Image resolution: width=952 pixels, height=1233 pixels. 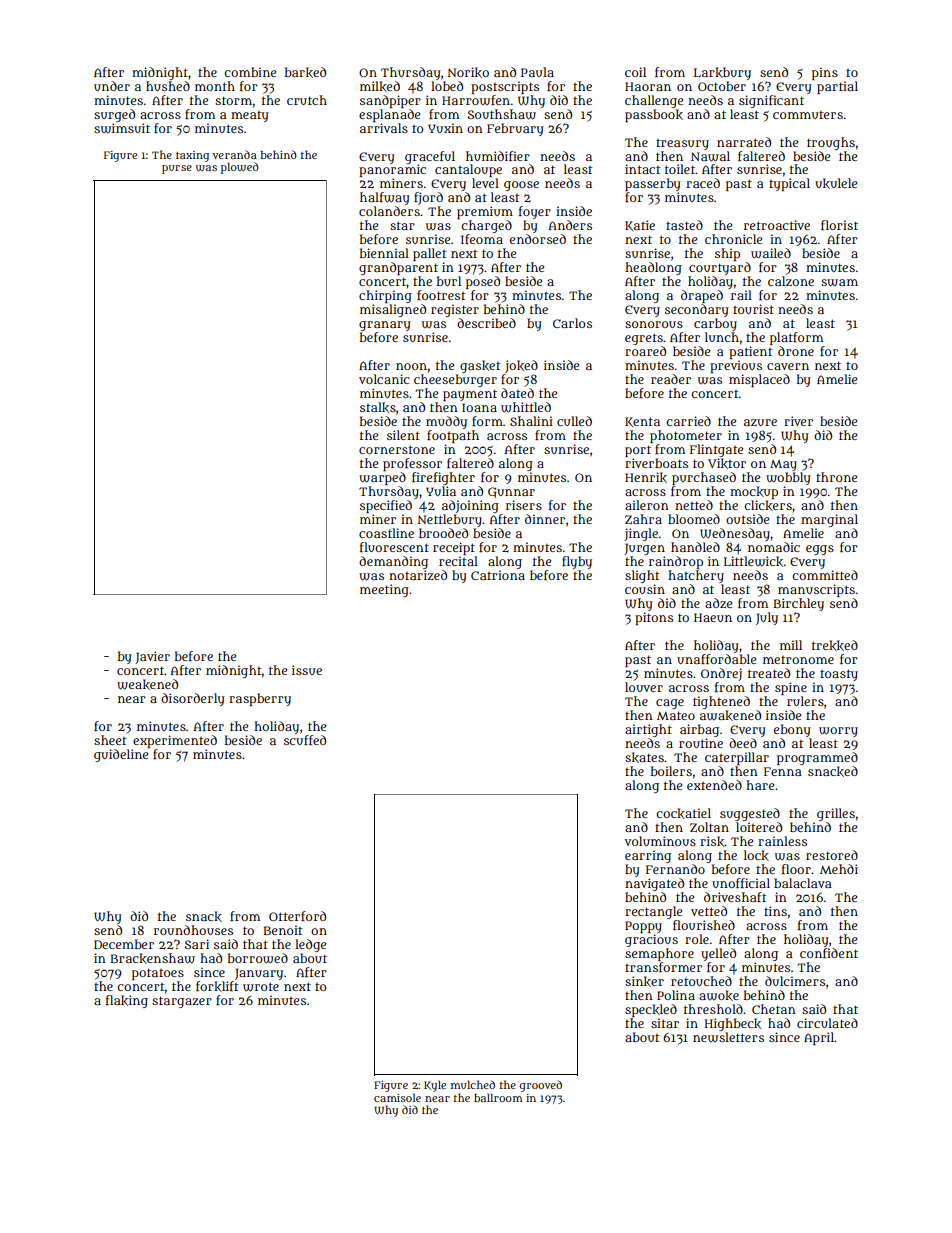 What do you see at coordinates (644, 757) in the page?
I see `skates` at bounding box center [644, 757].
